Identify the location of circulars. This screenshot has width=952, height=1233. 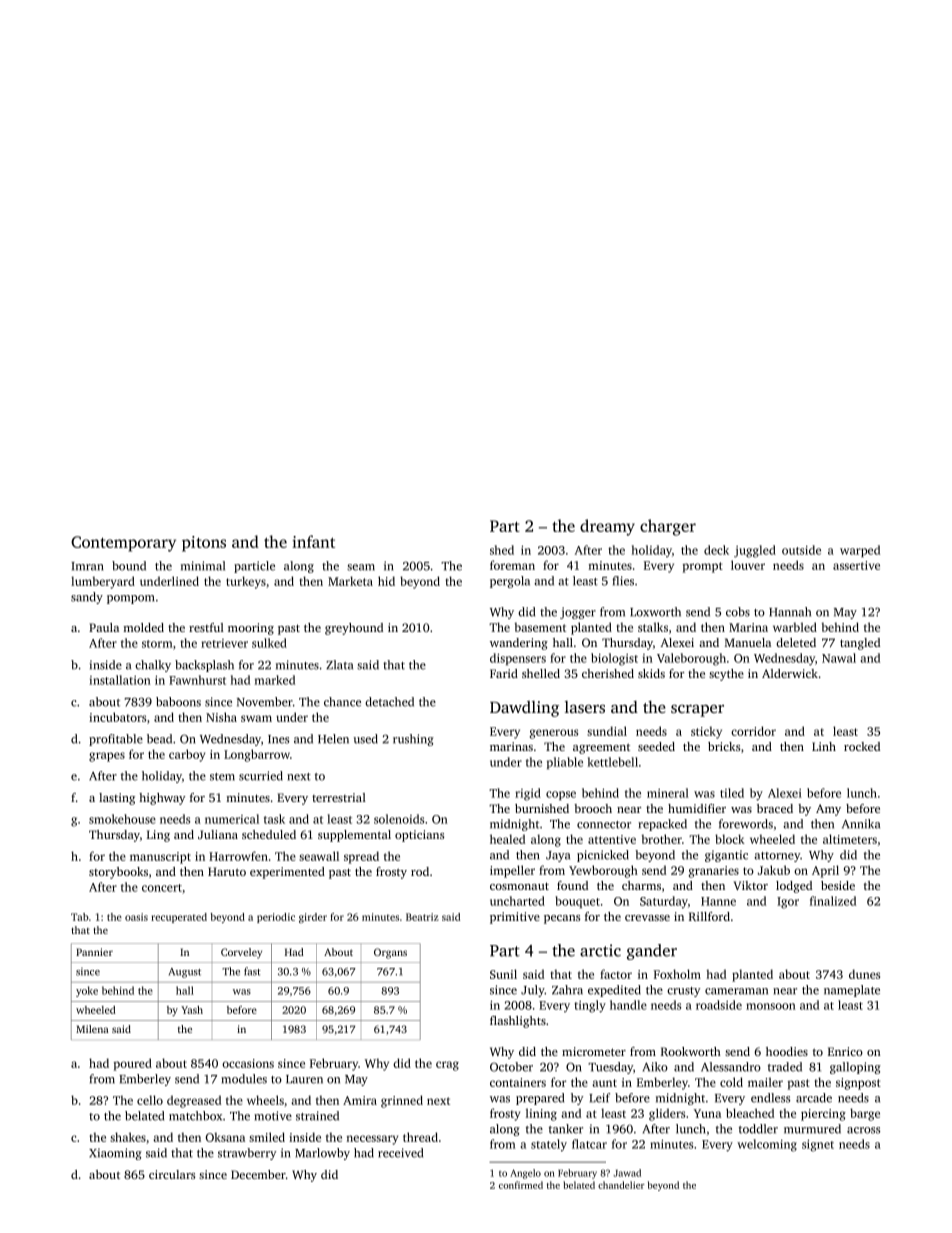
(172, 1174).
